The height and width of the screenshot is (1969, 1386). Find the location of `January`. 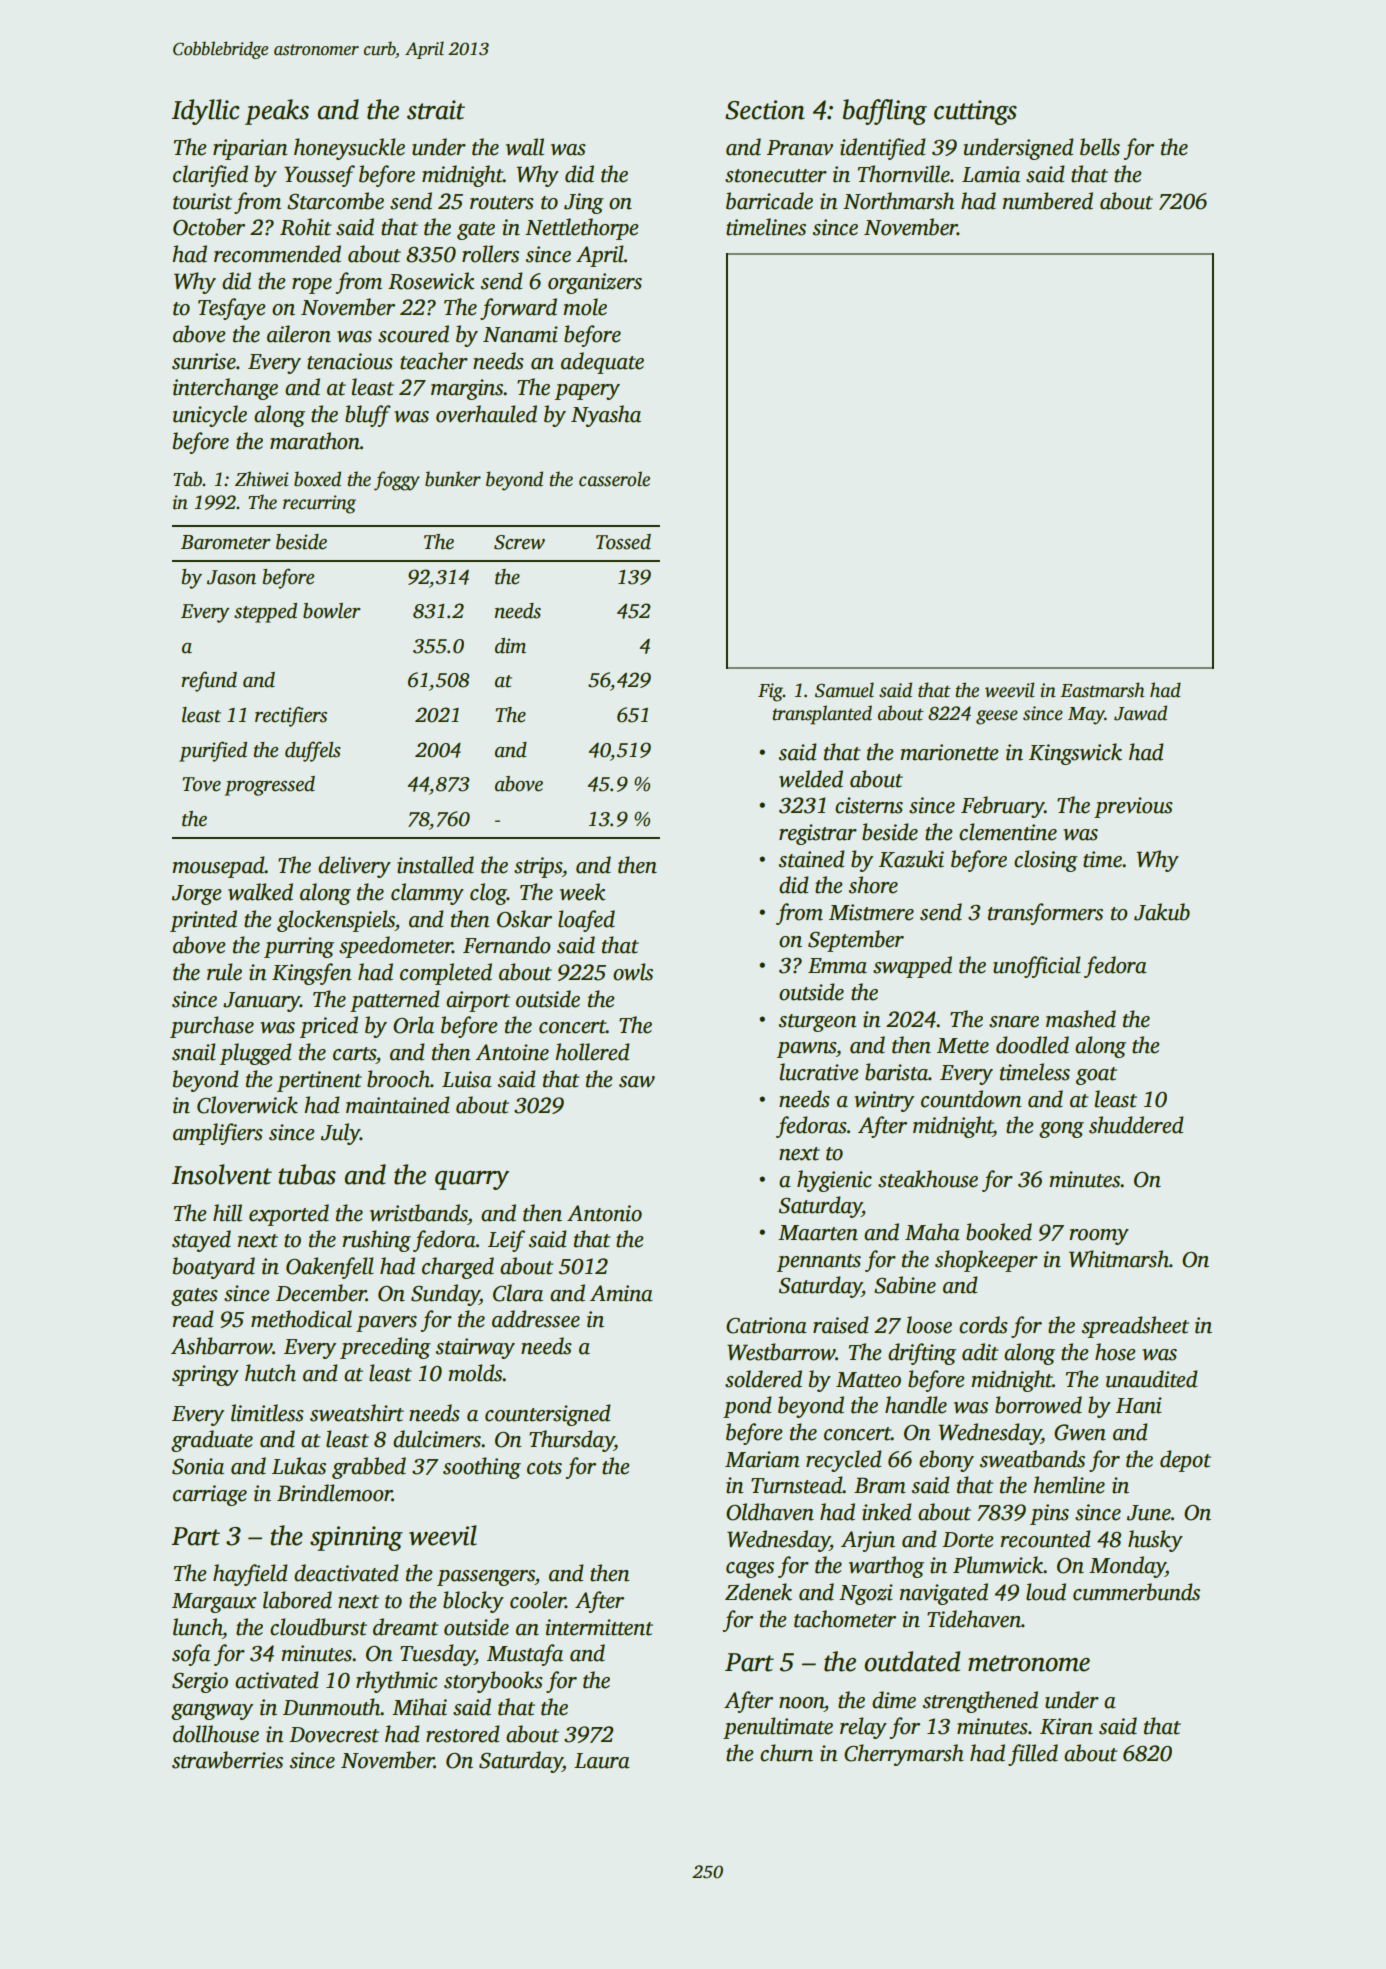

January is located at coordinates (261, 1002).
